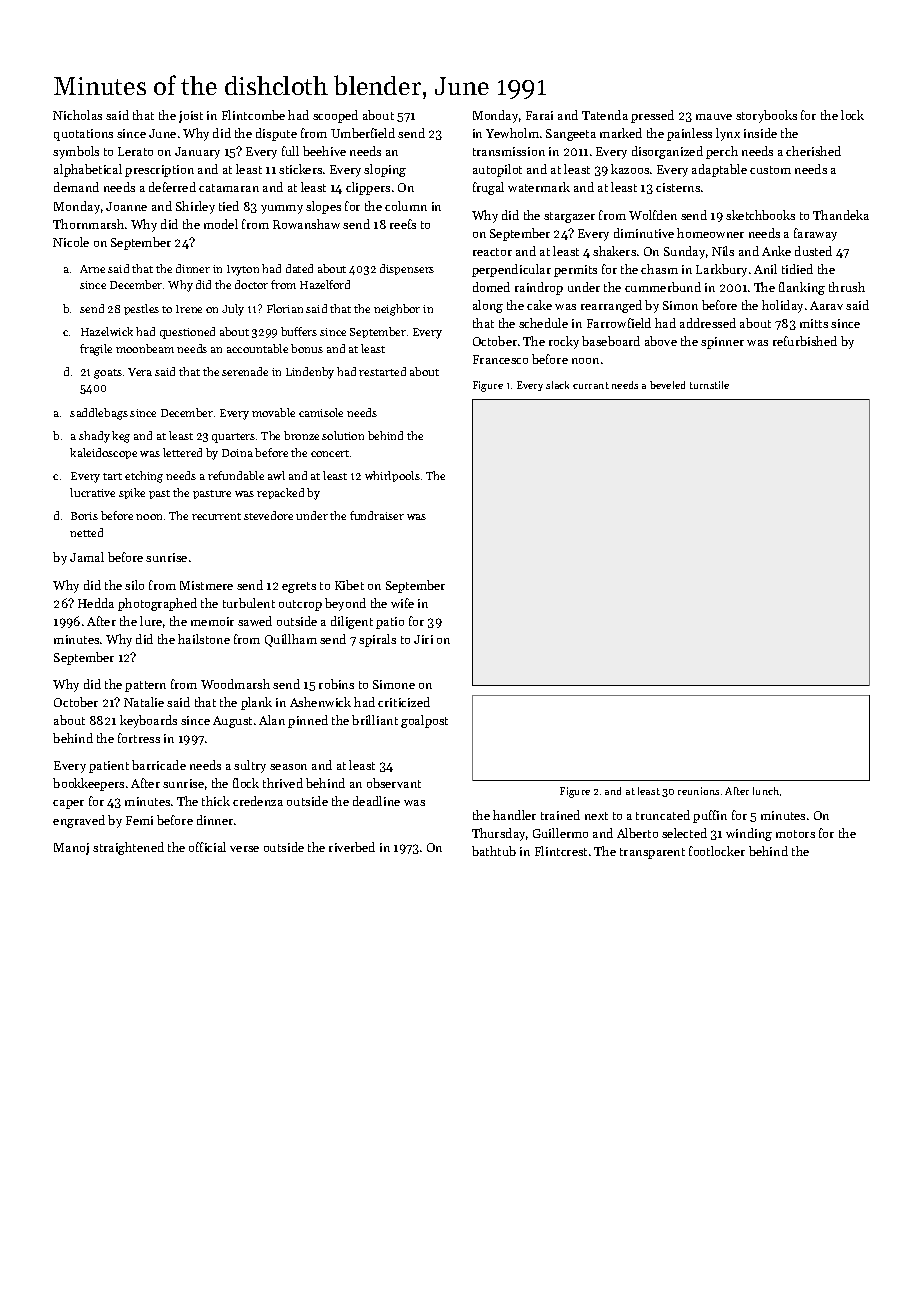  I want to click on transparent, so click(652, 853).
